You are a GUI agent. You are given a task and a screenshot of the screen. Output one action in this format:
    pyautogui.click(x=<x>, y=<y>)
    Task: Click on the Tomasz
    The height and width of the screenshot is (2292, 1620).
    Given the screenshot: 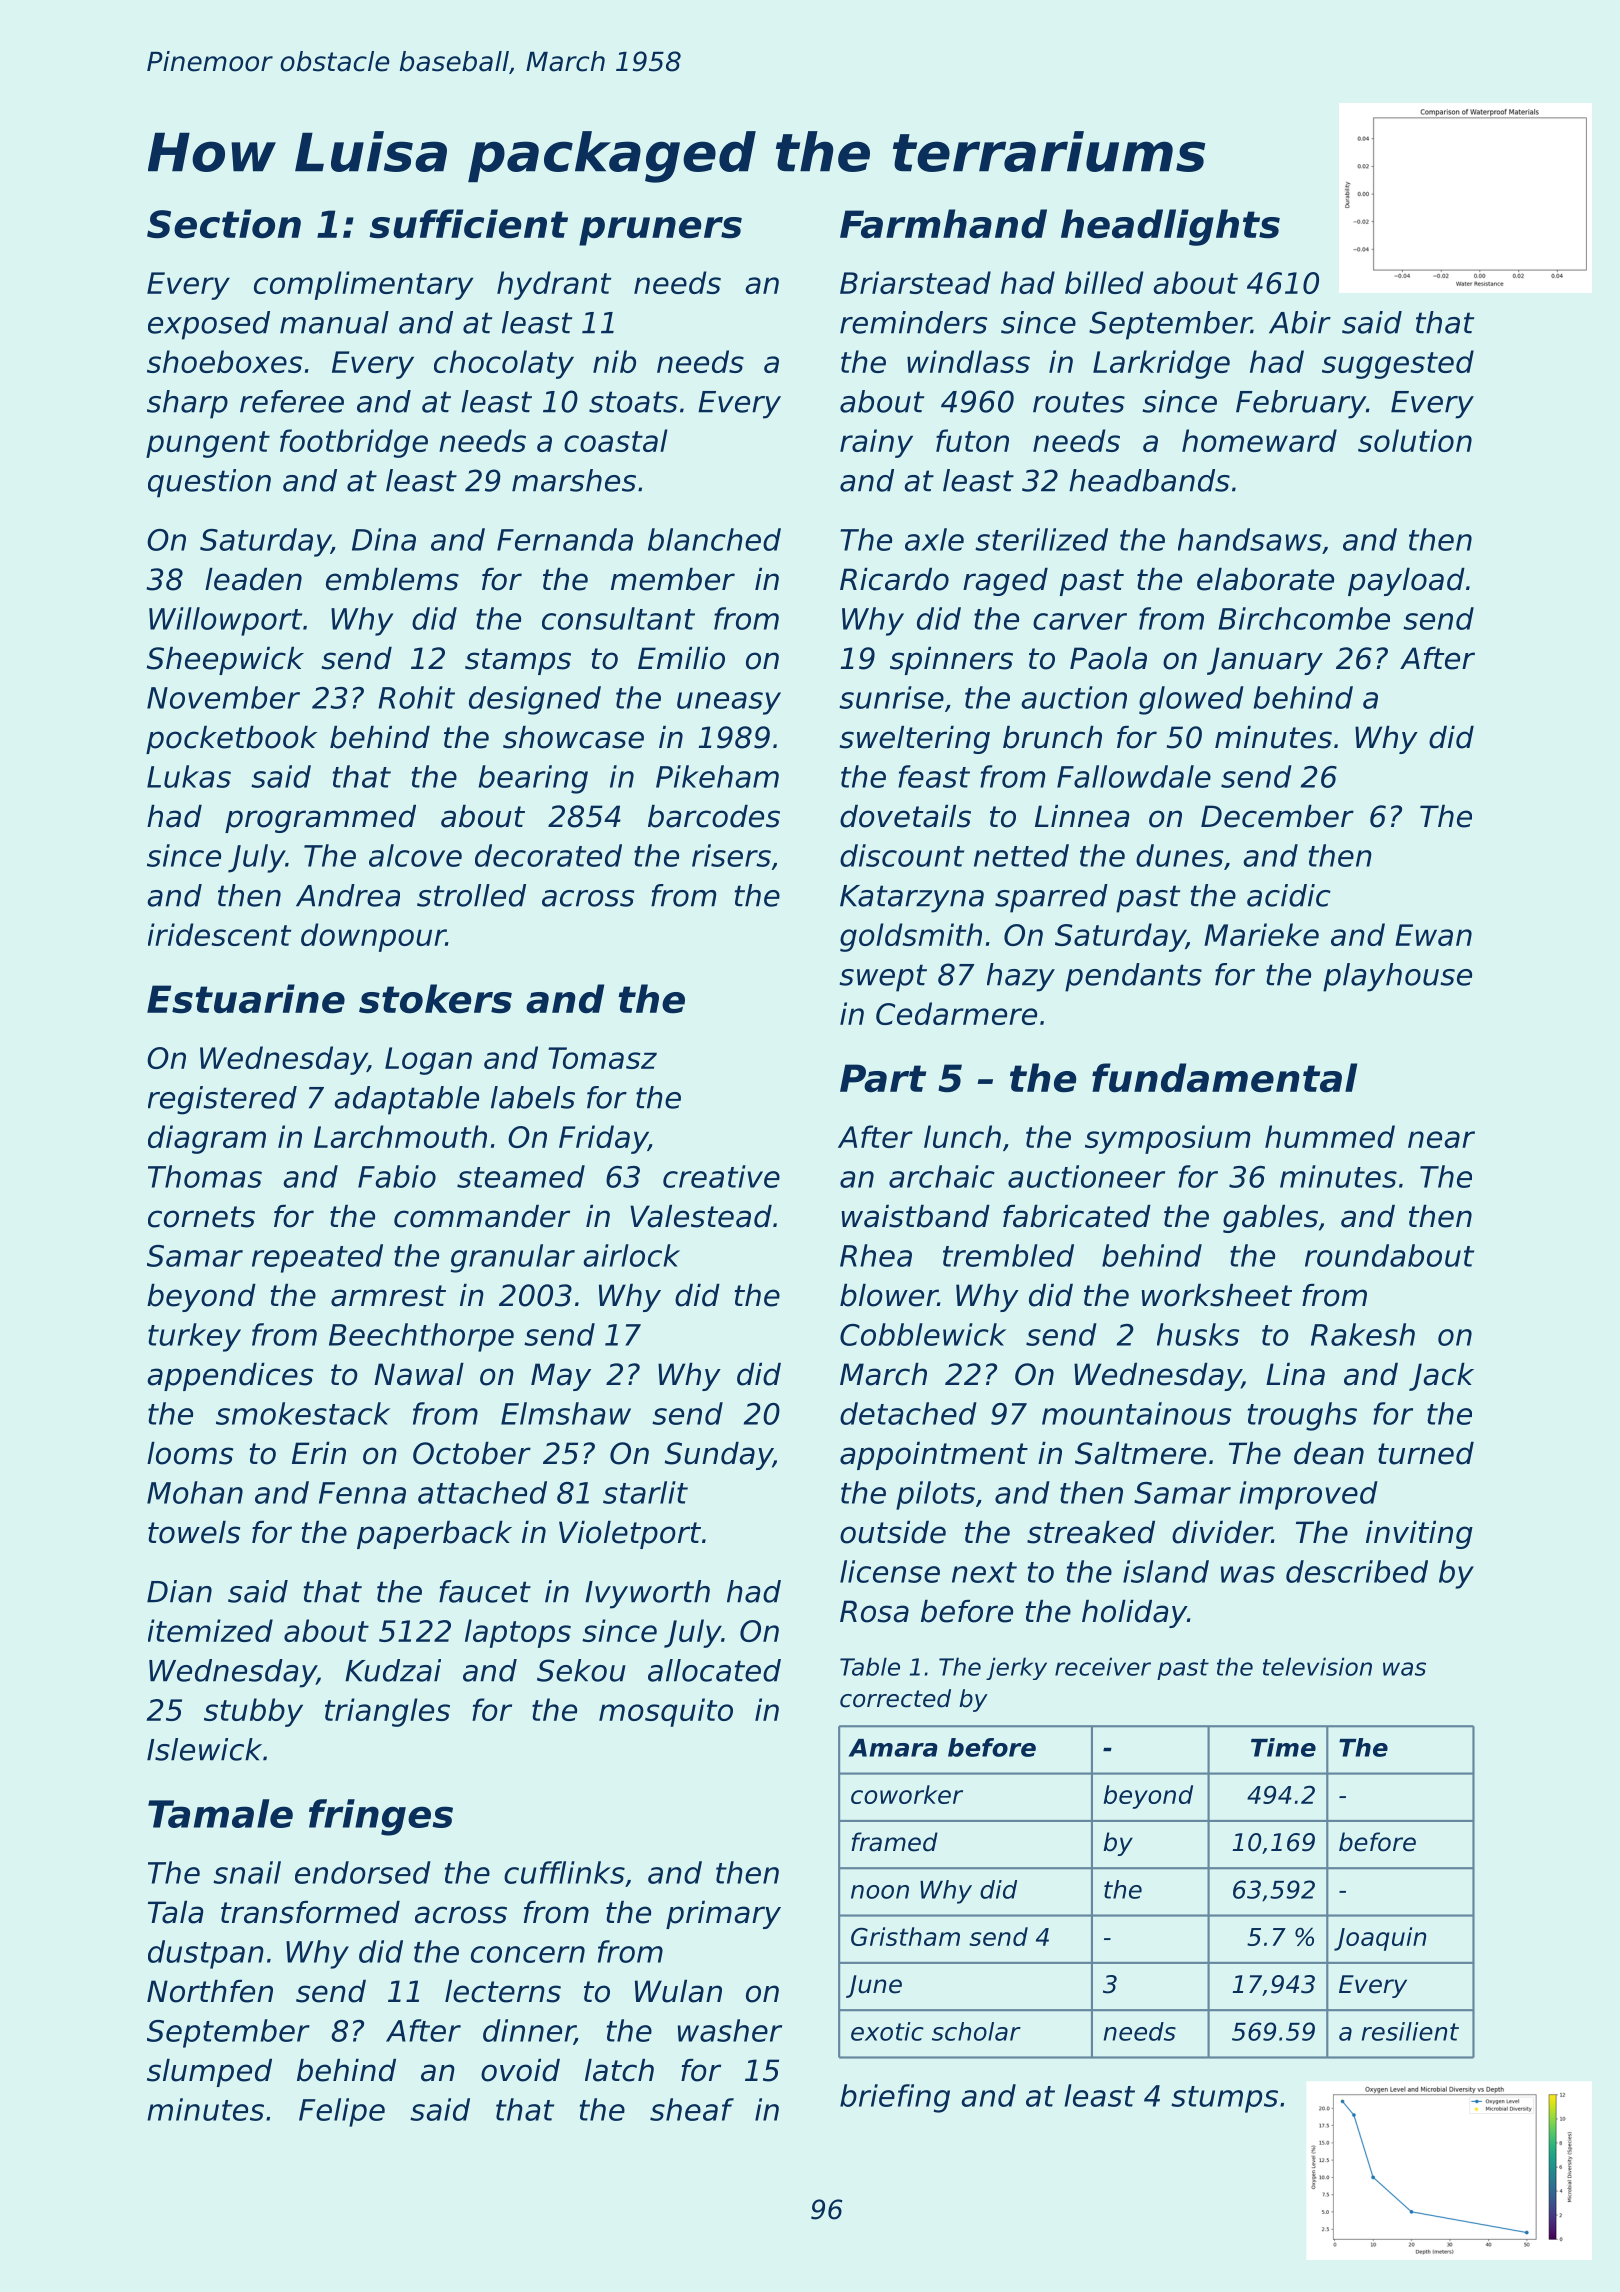 What is the action you would take?
    pyautogui.click(x=602, y=1058)
